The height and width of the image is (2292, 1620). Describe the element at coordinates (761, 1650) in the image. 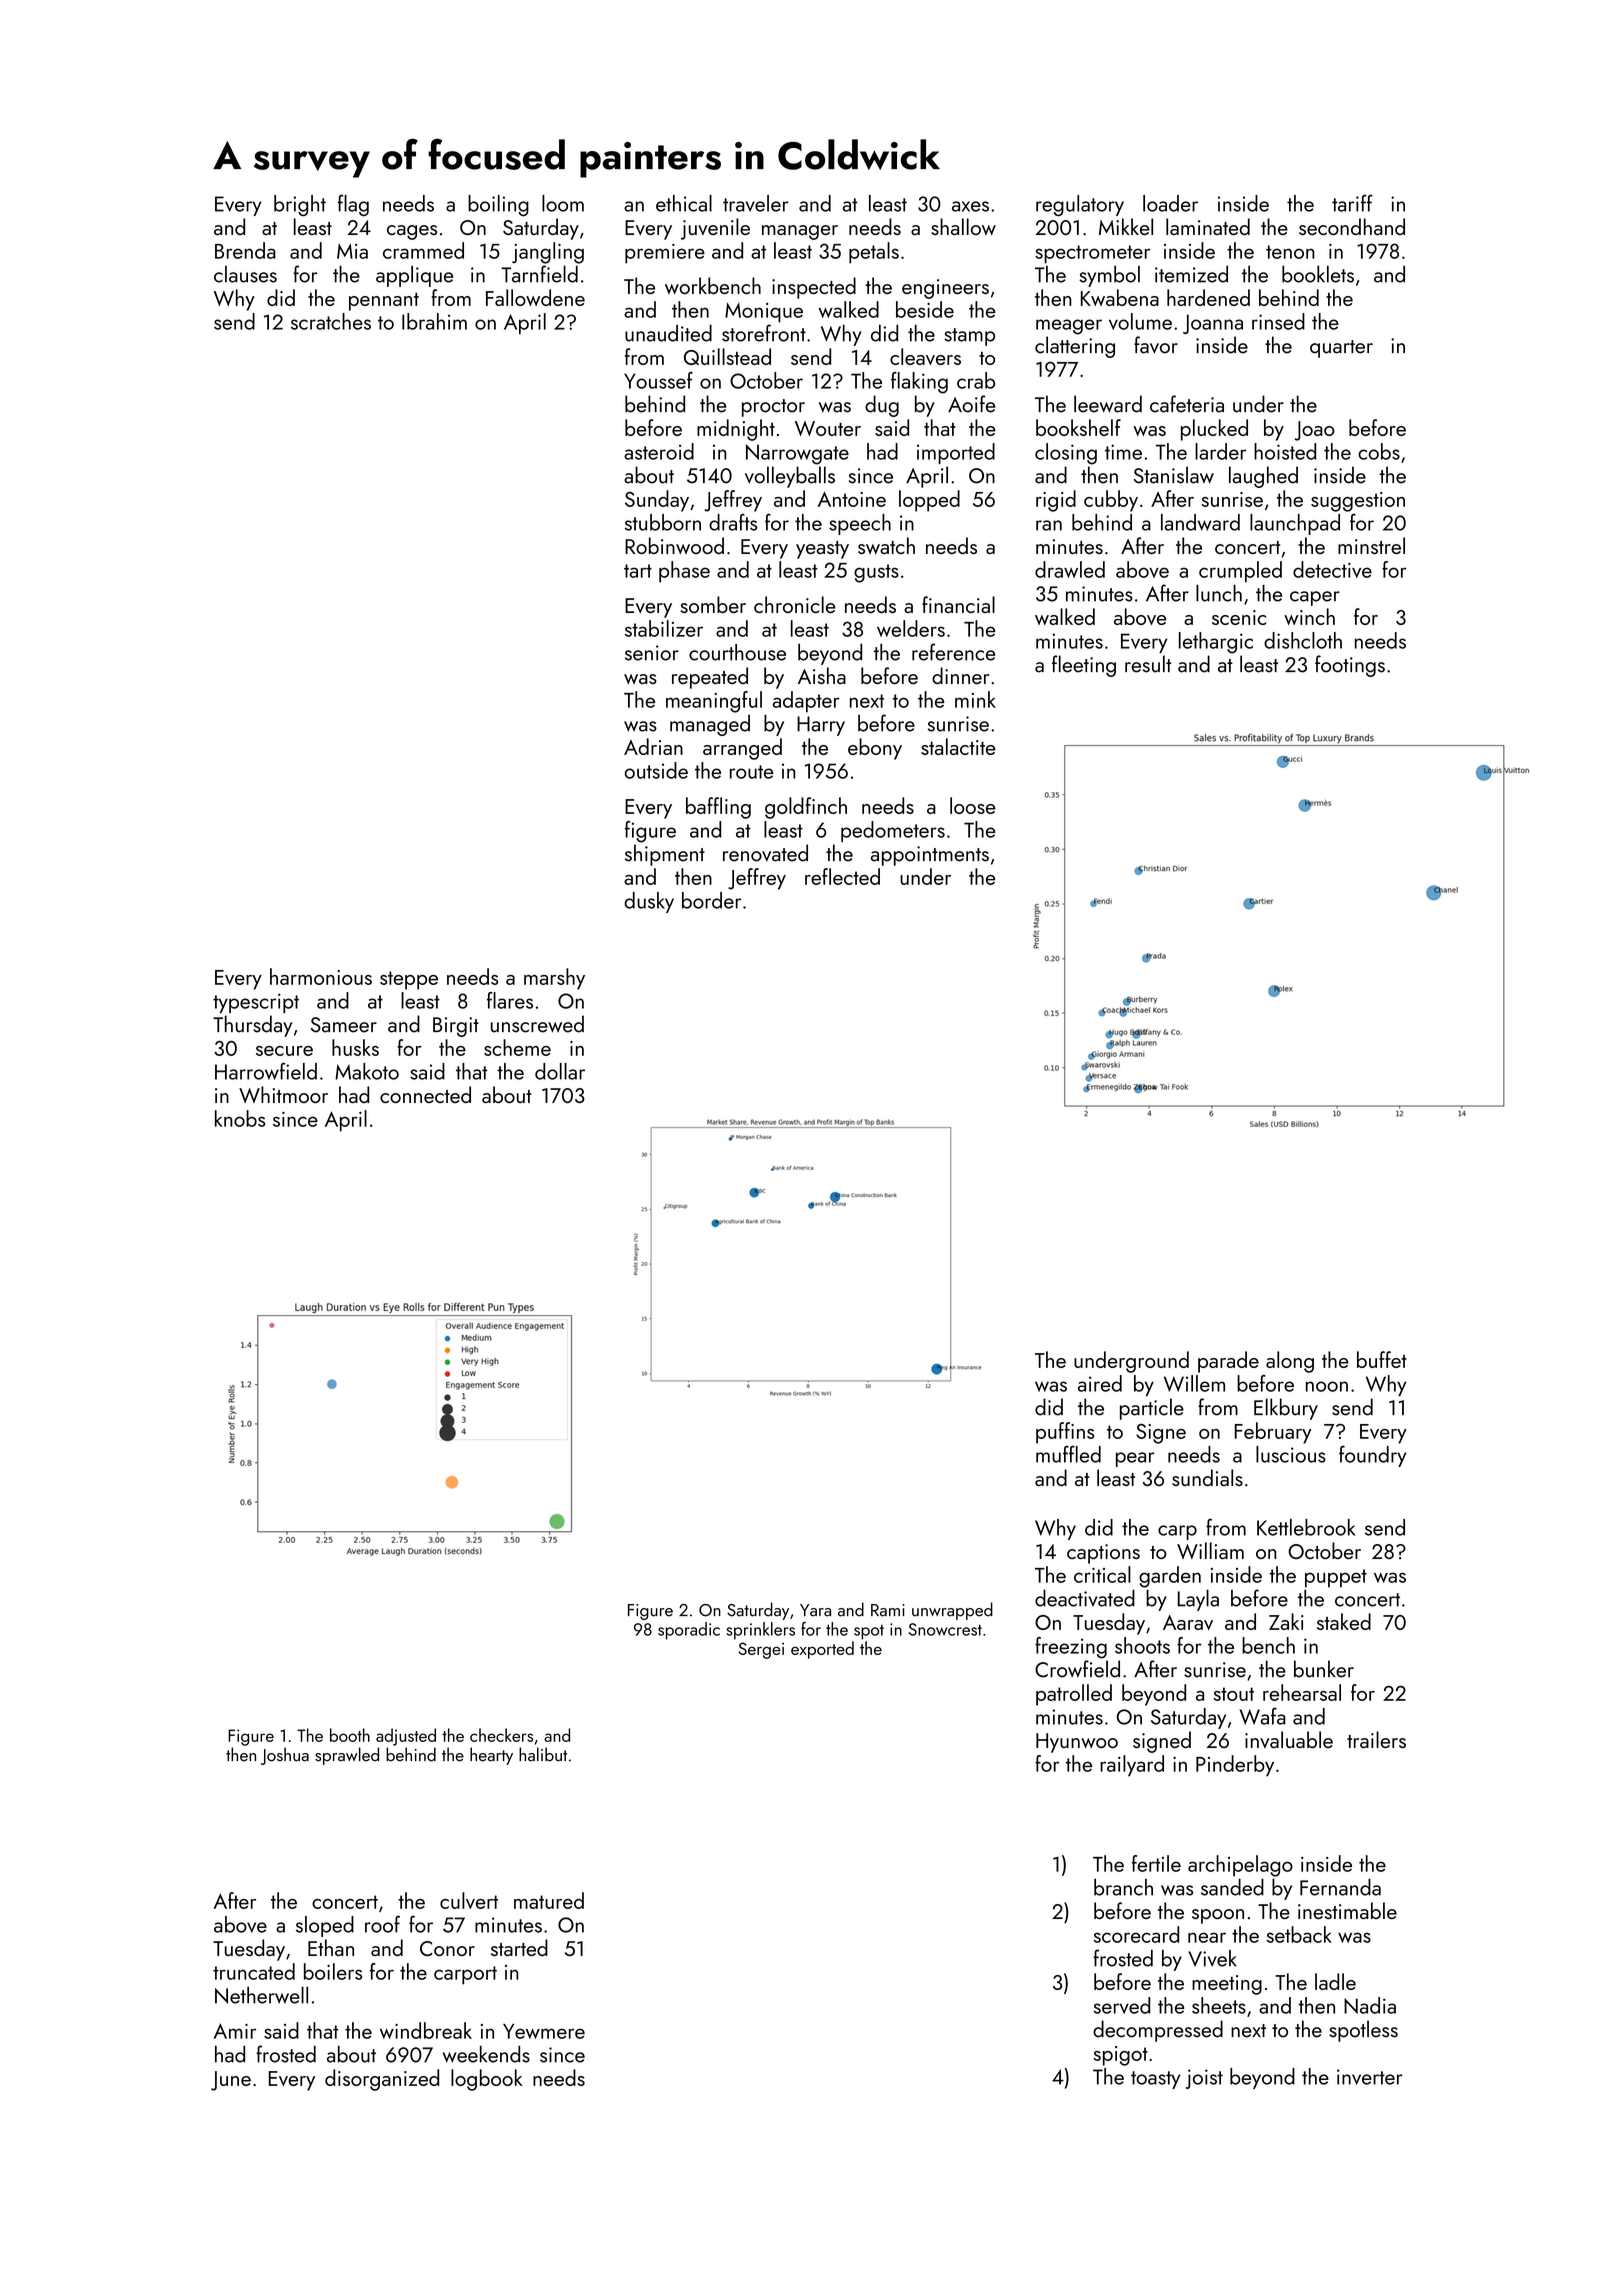

I see `Sergei` at that location.
